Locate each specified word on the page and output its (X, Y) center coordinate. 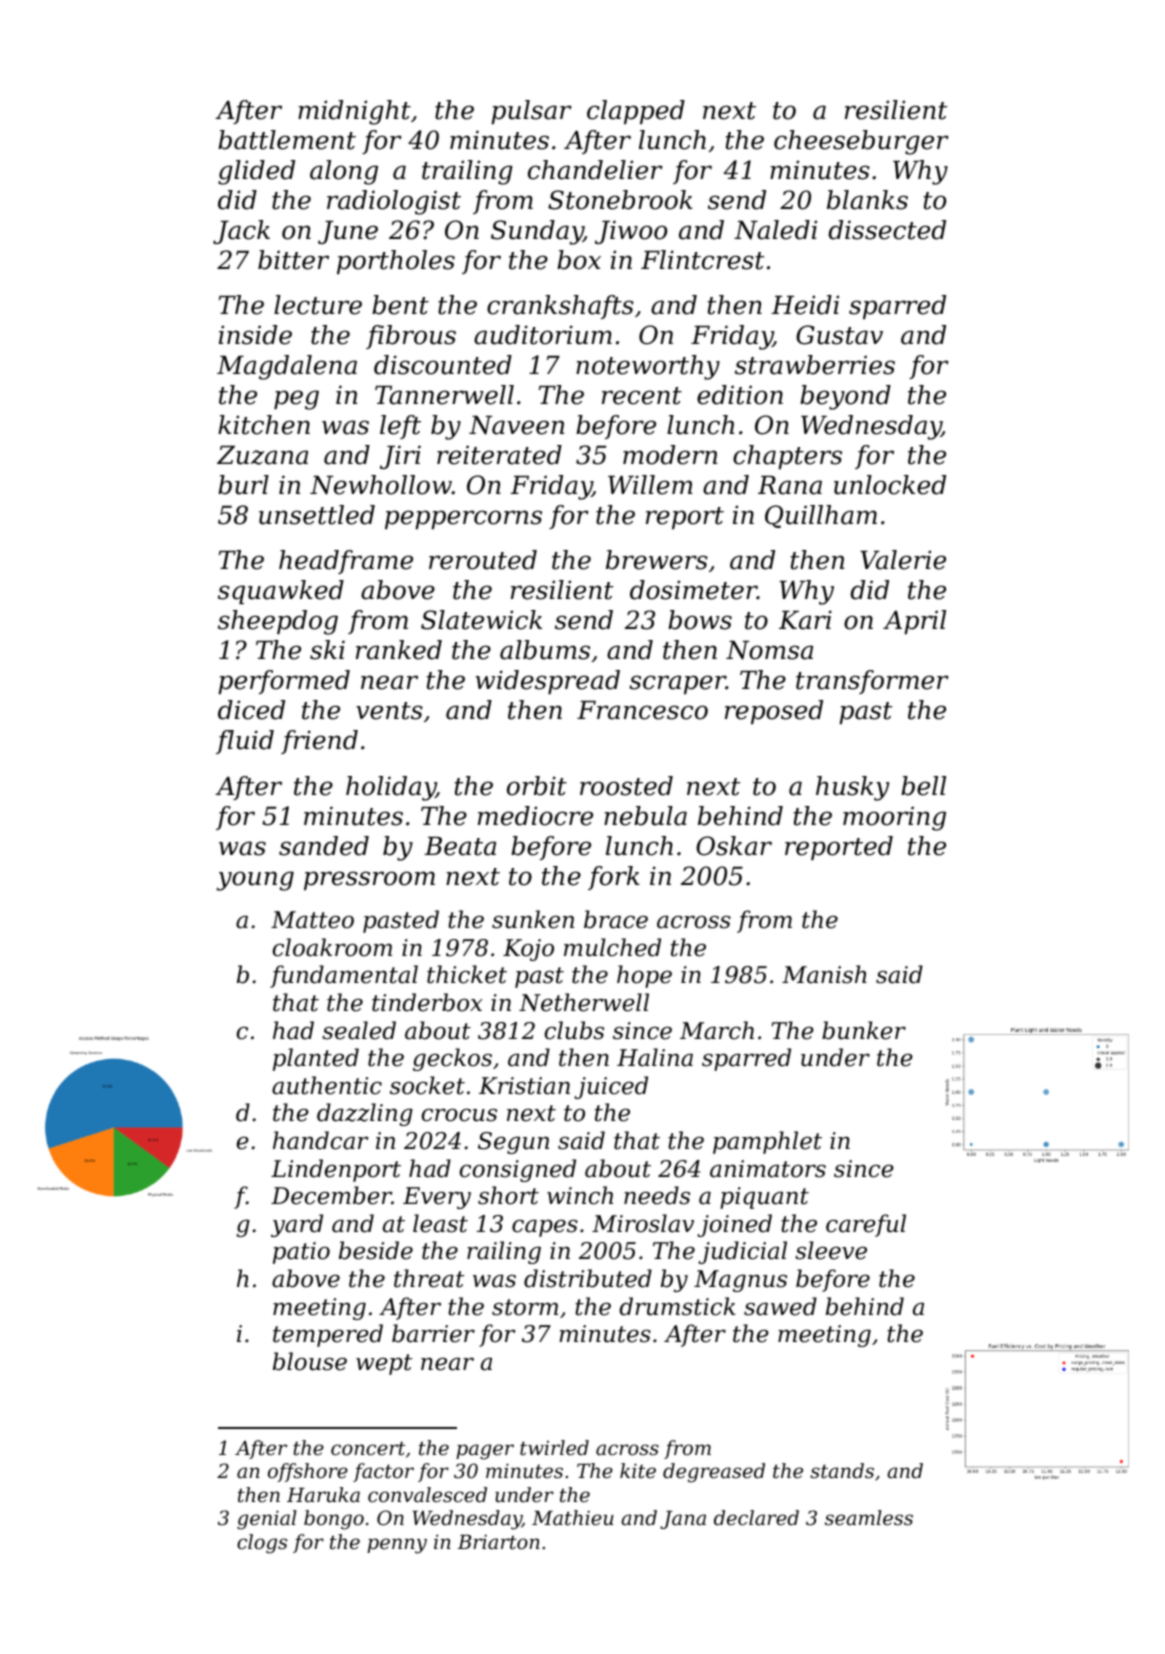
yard (297, 1225)
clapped (636, 112)
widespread (548, 682)
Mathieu (573, 1518)
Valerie (903, 560)
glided (256, 172)
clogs (262, 1544)
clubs (574, 1030)
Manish (824, 974)
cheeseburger (861, 142)
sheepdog (278, 622)
